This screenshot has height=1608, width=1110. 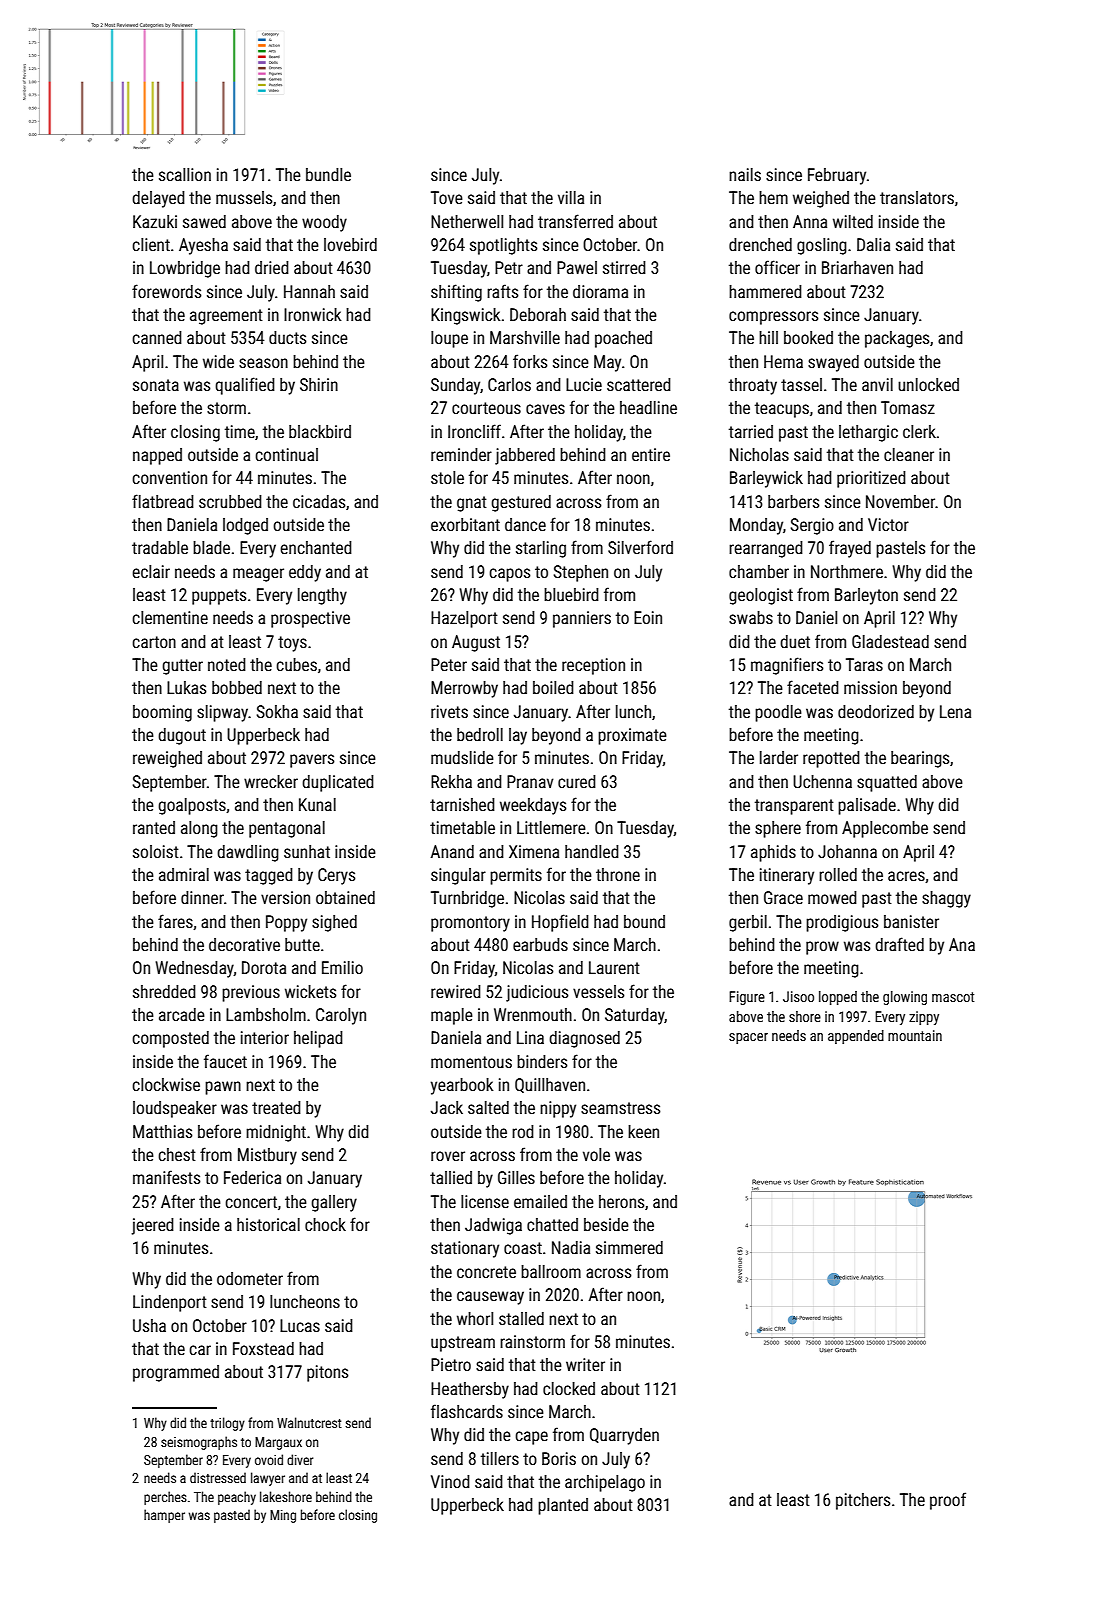 I want to click on bound, so click(x=644, y=921).
